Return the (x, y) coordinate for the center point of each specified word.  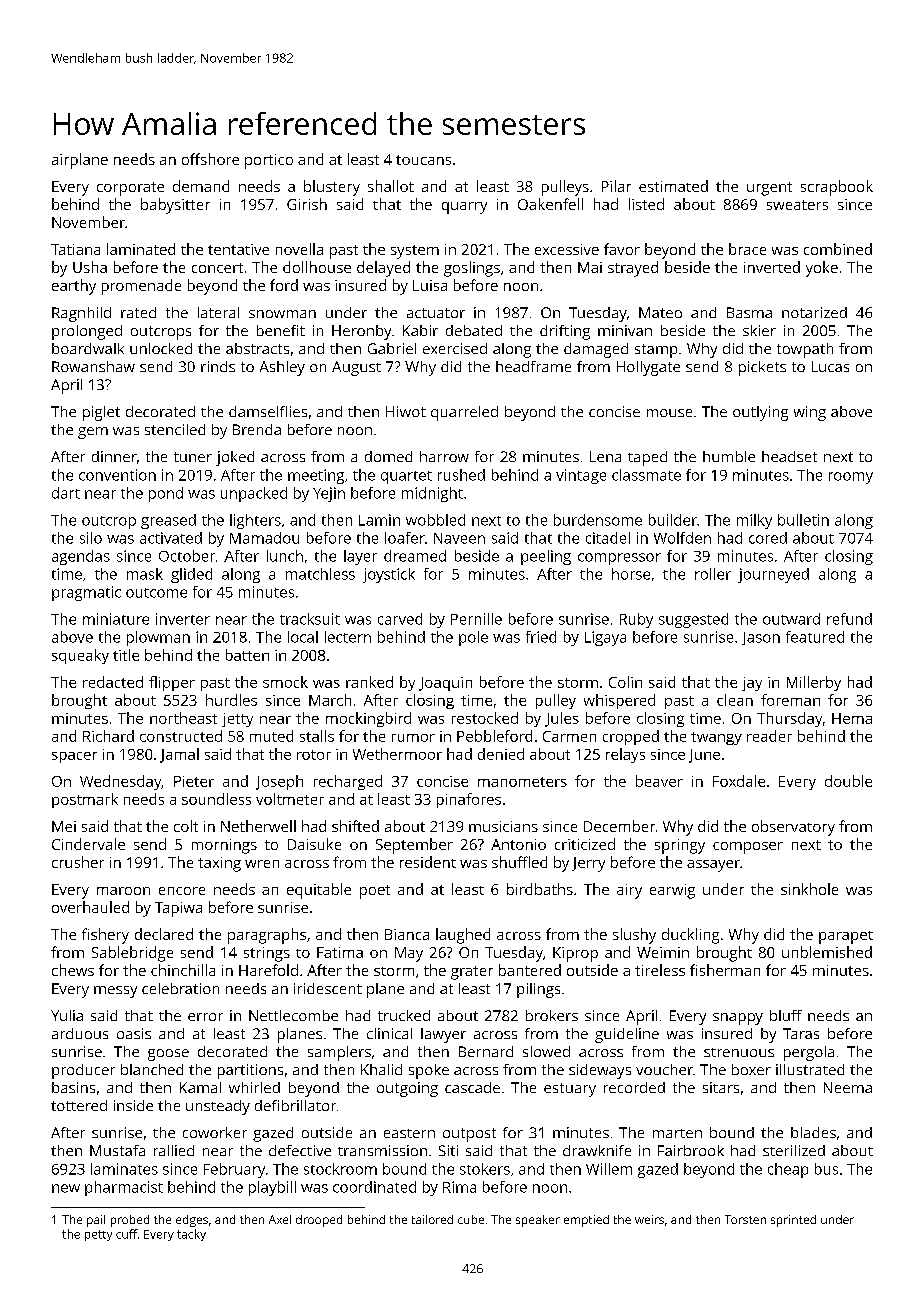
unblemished (827, 952)
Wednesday (120, 782)
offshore (210, 159)
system (415, 252)
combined (838, 249)
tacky (191, 1235)
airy (629, 891)
